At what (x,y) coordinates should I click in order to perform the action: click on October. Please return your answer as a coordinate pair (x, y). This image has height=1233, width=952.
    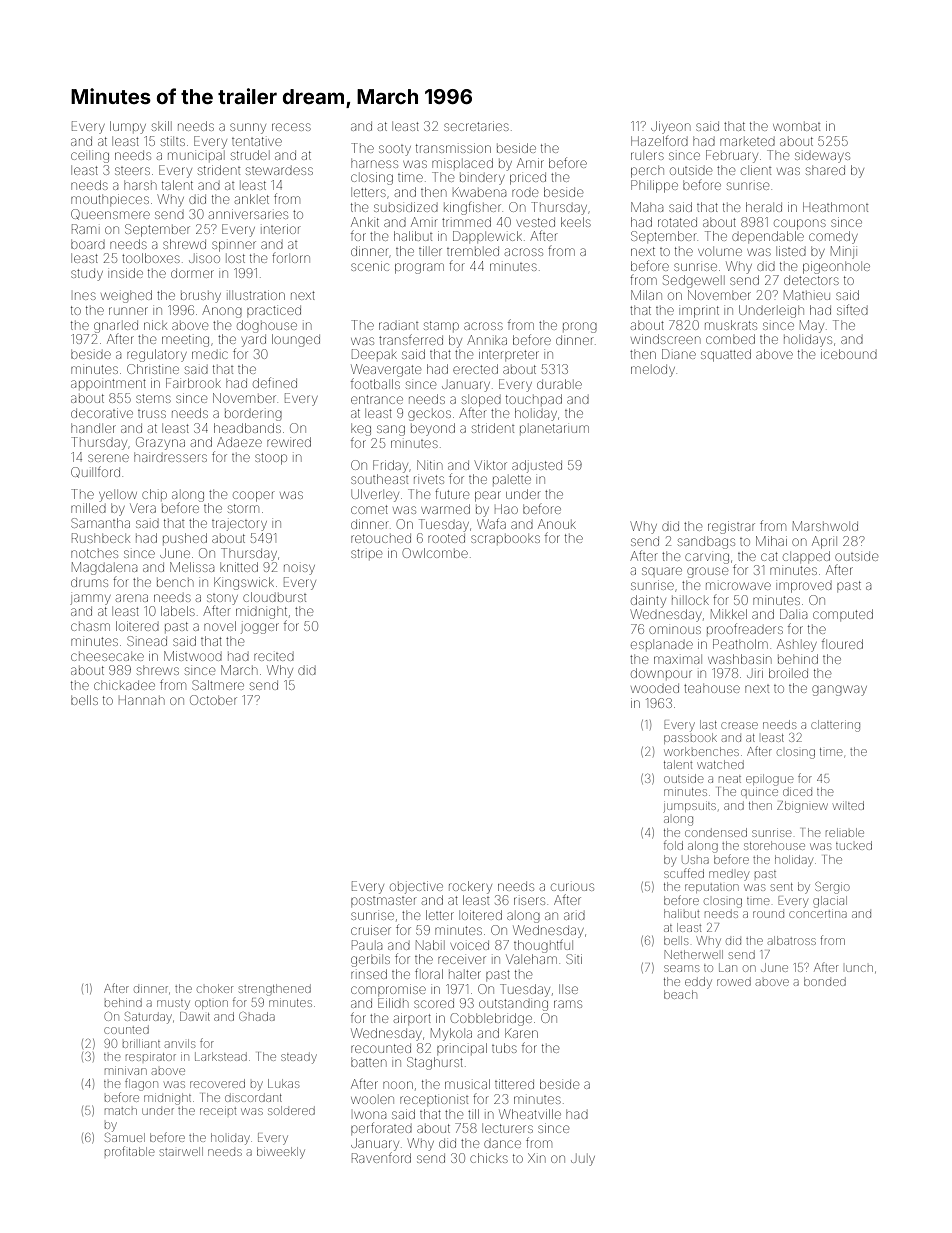
    Looking at the image, I should click on (213, 700).
